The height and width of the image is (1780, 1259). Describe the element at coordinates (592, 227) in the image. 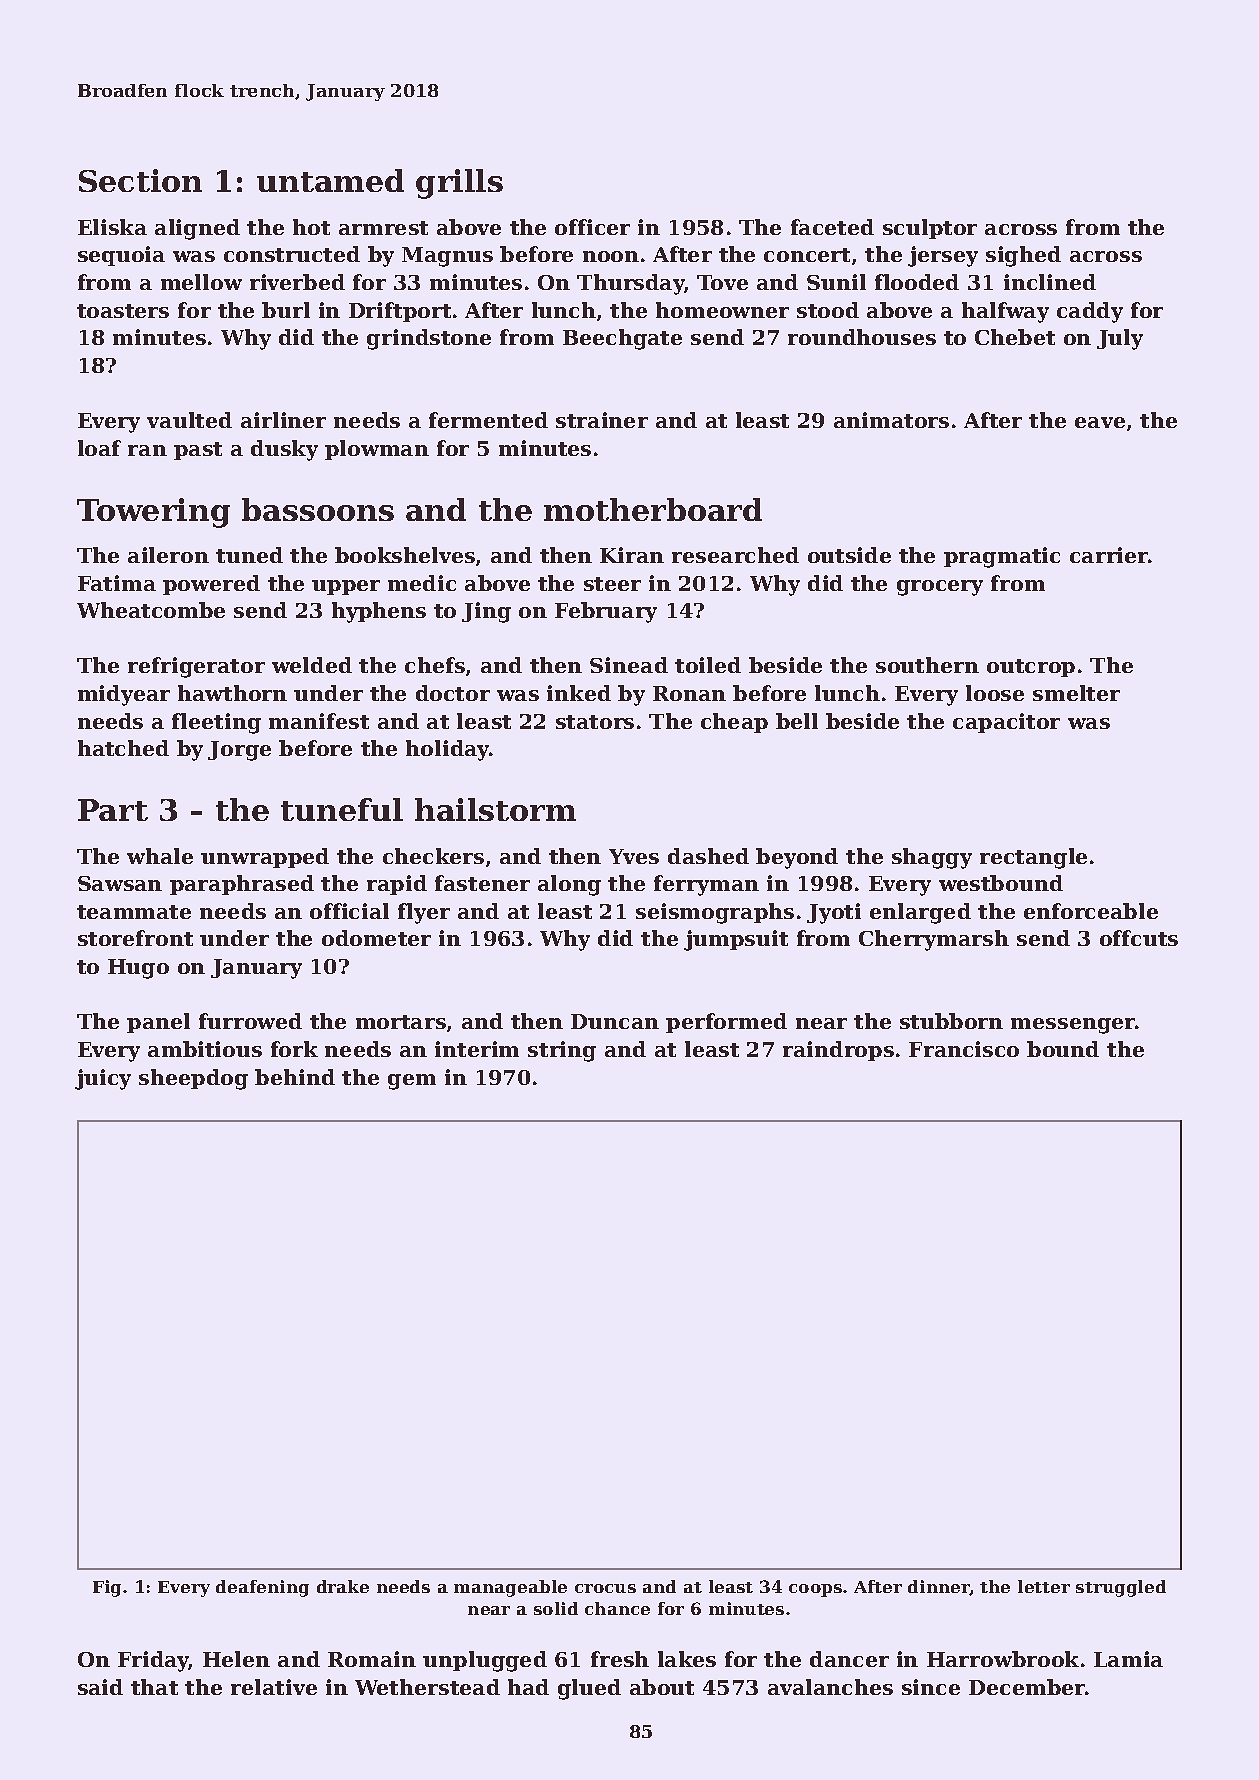

I see `officer` at that location.
